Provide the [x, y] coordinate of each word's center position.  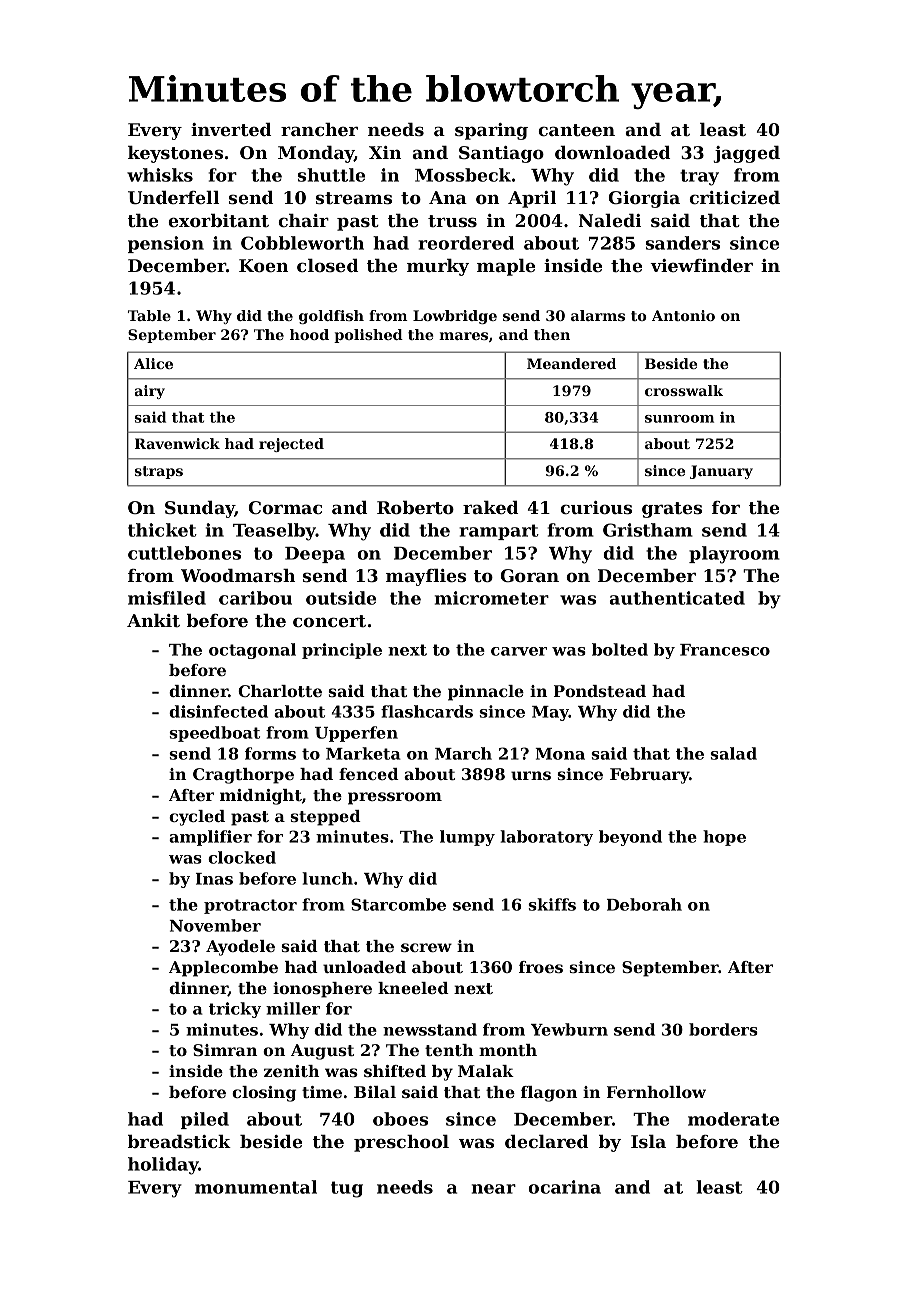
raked [491, 507]
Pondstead [600, 691]
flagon [549, 1094]
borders [723, 1029]
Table [149, 315]
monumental [256, 1187]
